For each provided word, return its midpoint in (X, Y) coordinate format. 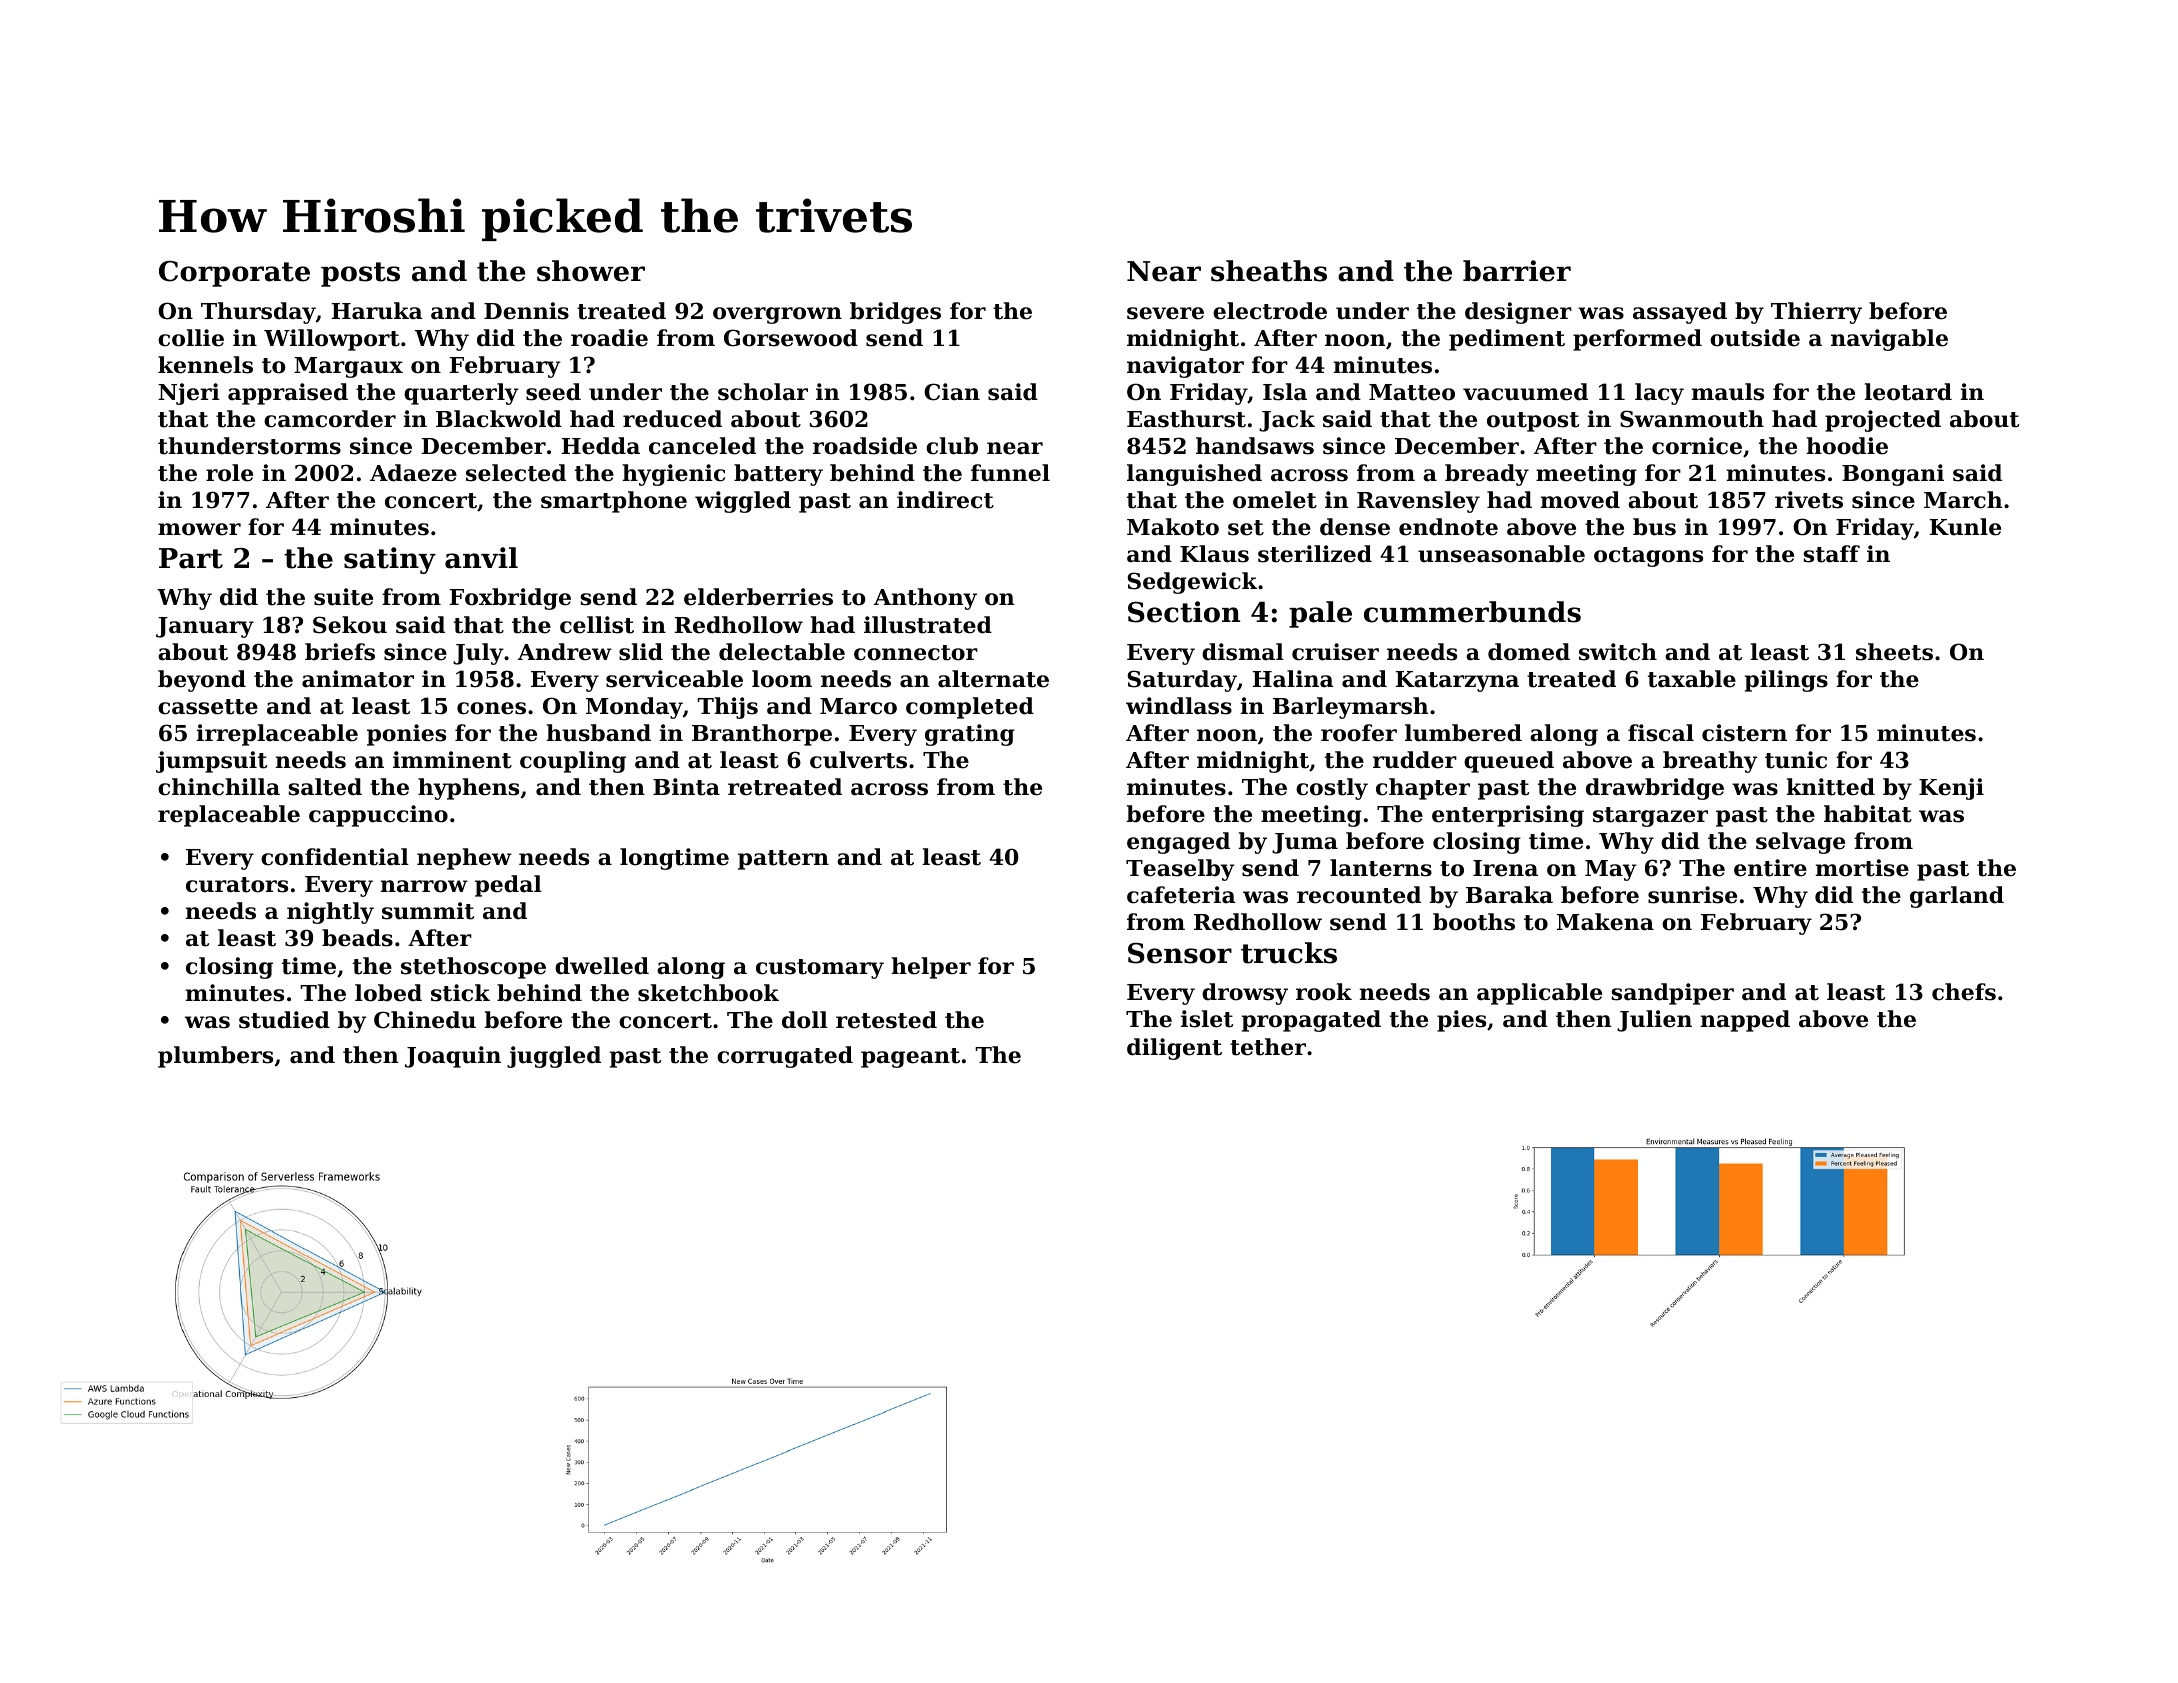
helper (931, 968)
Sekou (350, 625)
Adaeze (413, 473)
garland (1957, 897)
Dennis (526, 311)
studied (284, 1020)
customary (820, 969)
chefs (1964, 992)
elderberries (758, 597)
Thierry (1816, 313)
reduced (672, 419)
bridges (895, 313)
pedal (508, 886)
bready (1487, 475)
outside (1755, 338)
